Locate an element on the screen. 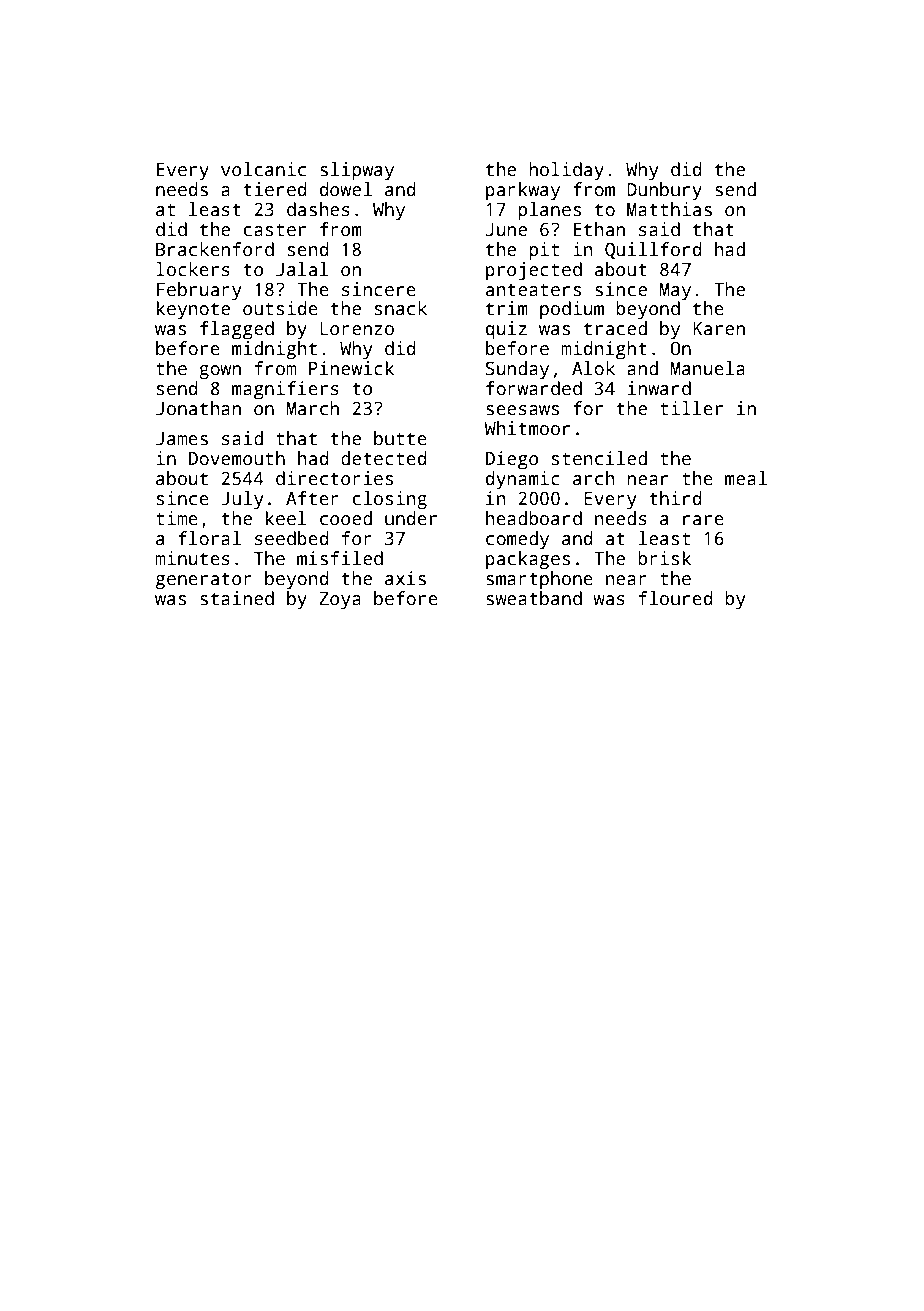 This screenshot has width=924, height=1311. stained is located at coordinates (237, 598).
